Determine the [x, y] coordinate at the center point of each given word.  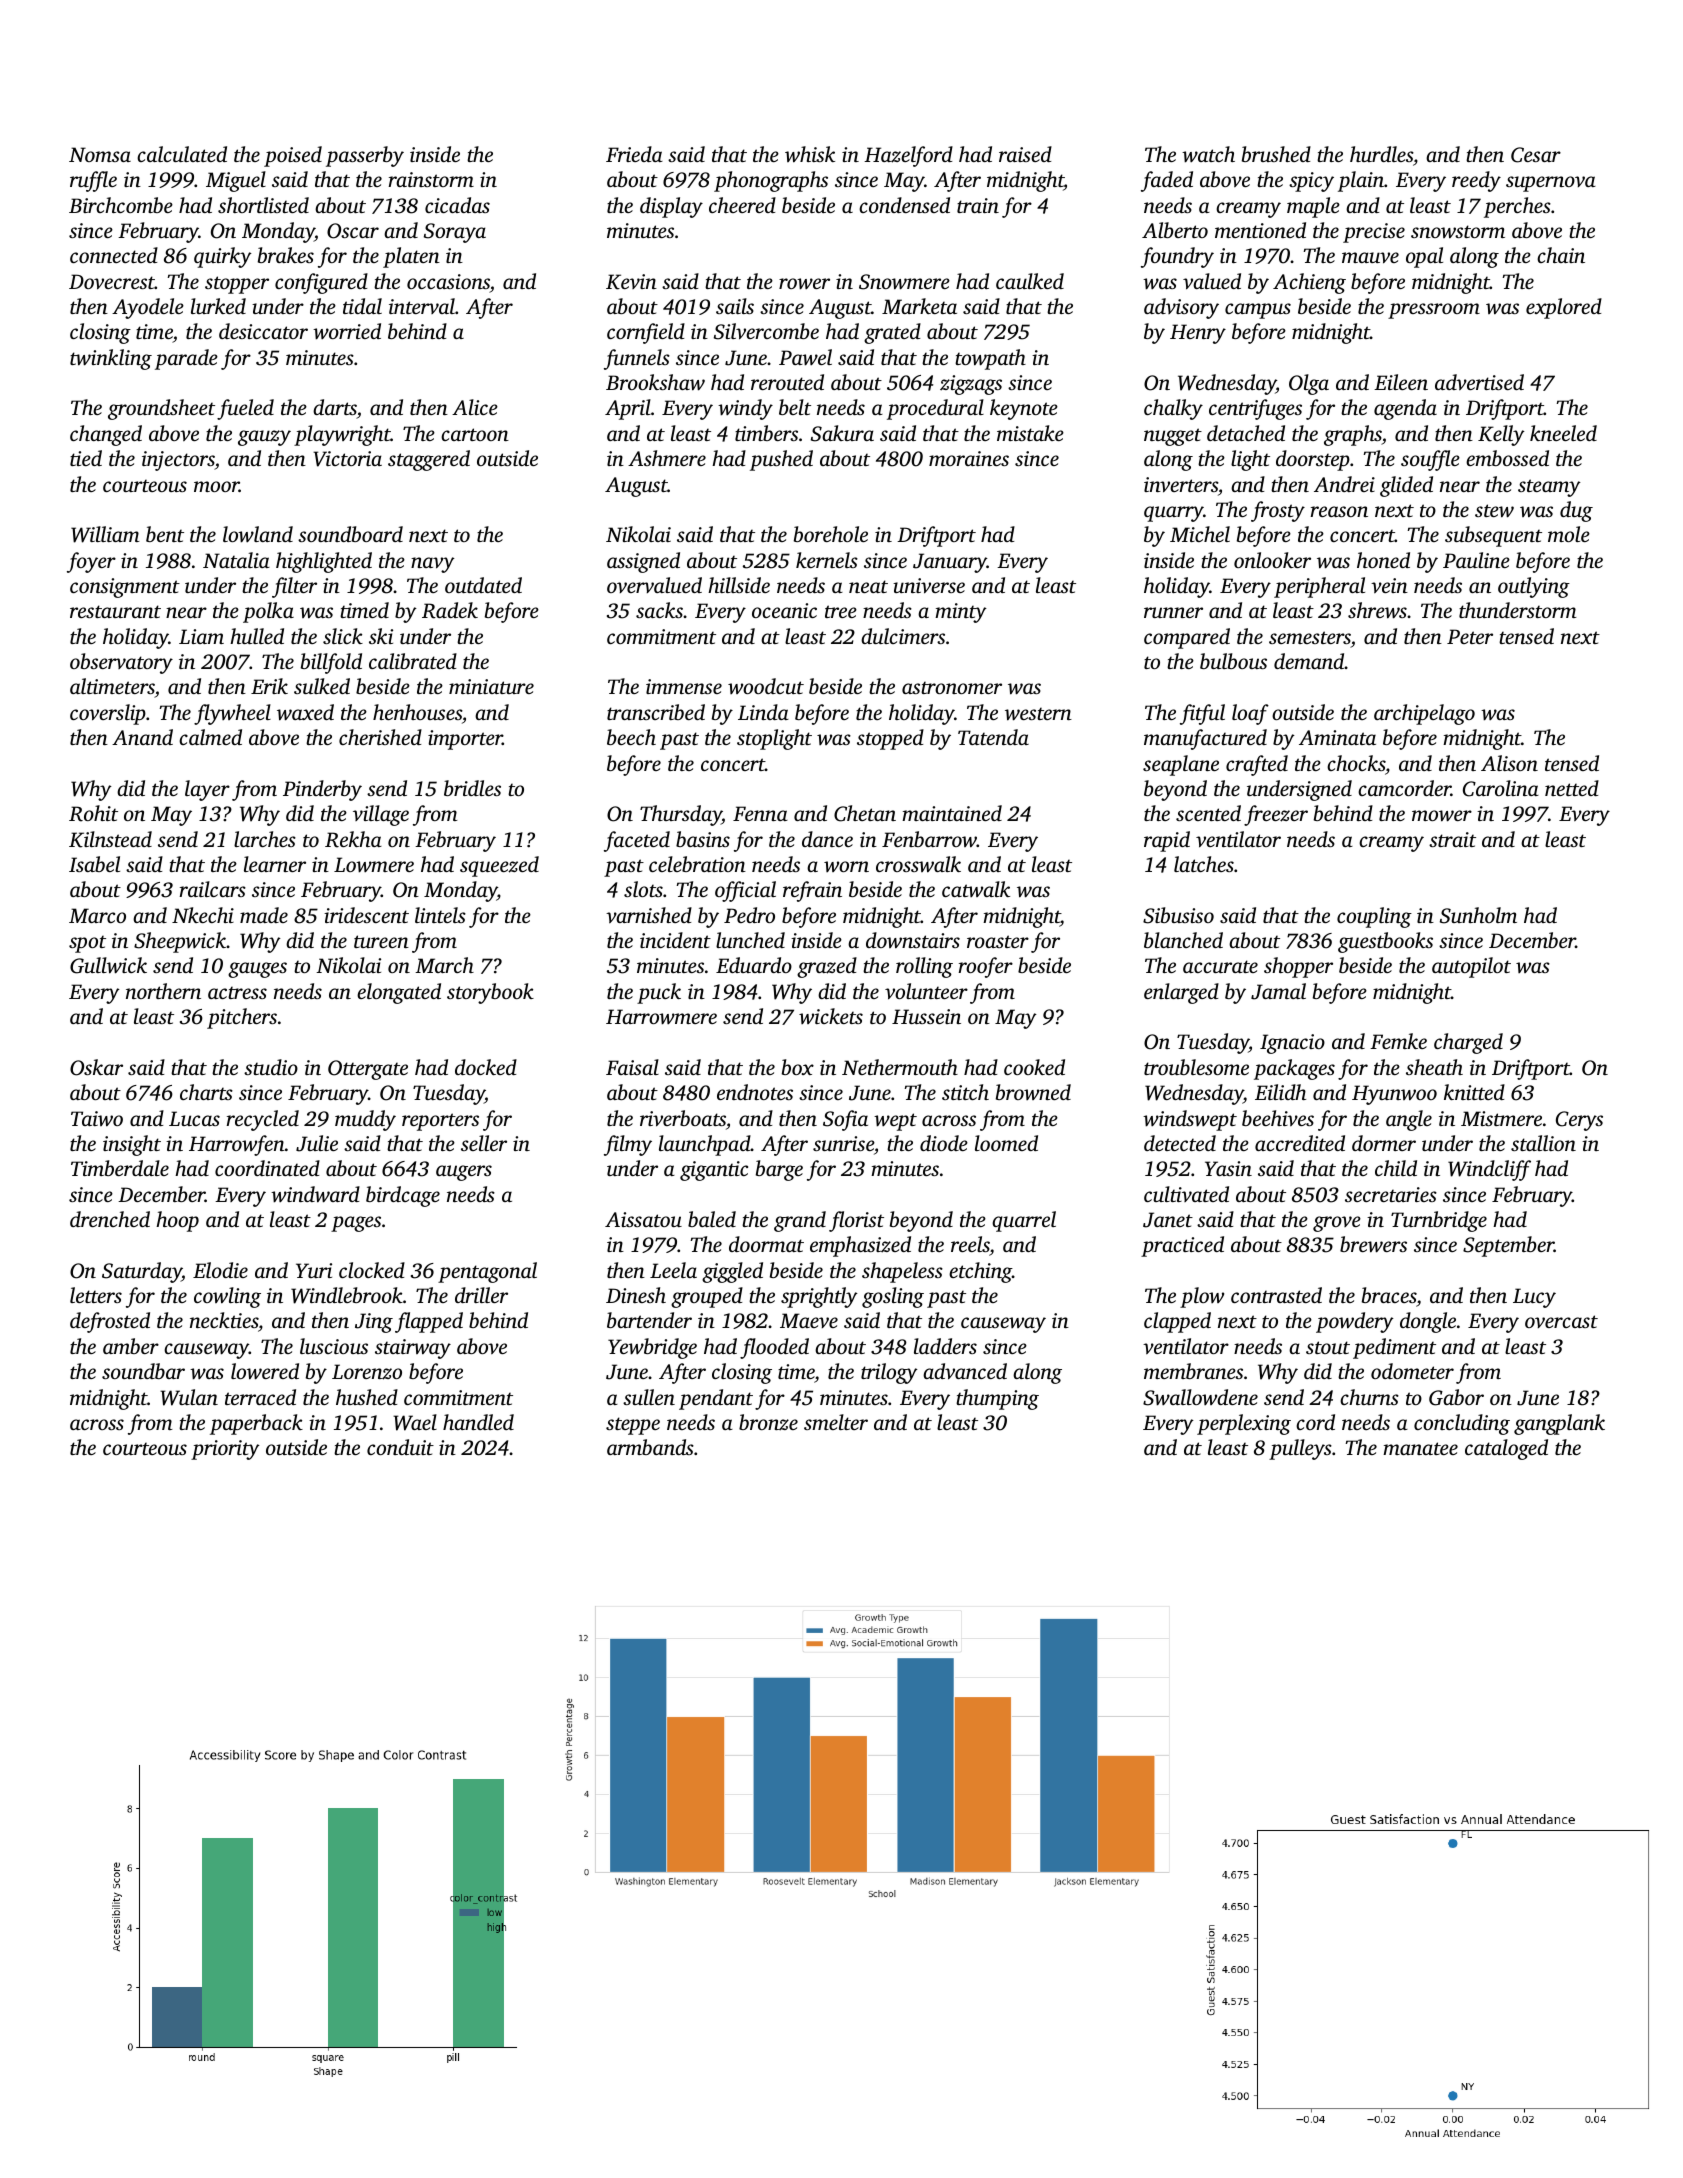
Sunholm [1478, 915]
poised [293, 156]
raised [1025, 154]
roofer [986, 967]
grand [800, 1221]
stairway [413, 1349]
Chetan [865, 813]
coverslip [108, 714]
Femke [1398, 1041]
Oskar [96, 1067]
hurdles [1381, 154]
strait [1452, 839]
